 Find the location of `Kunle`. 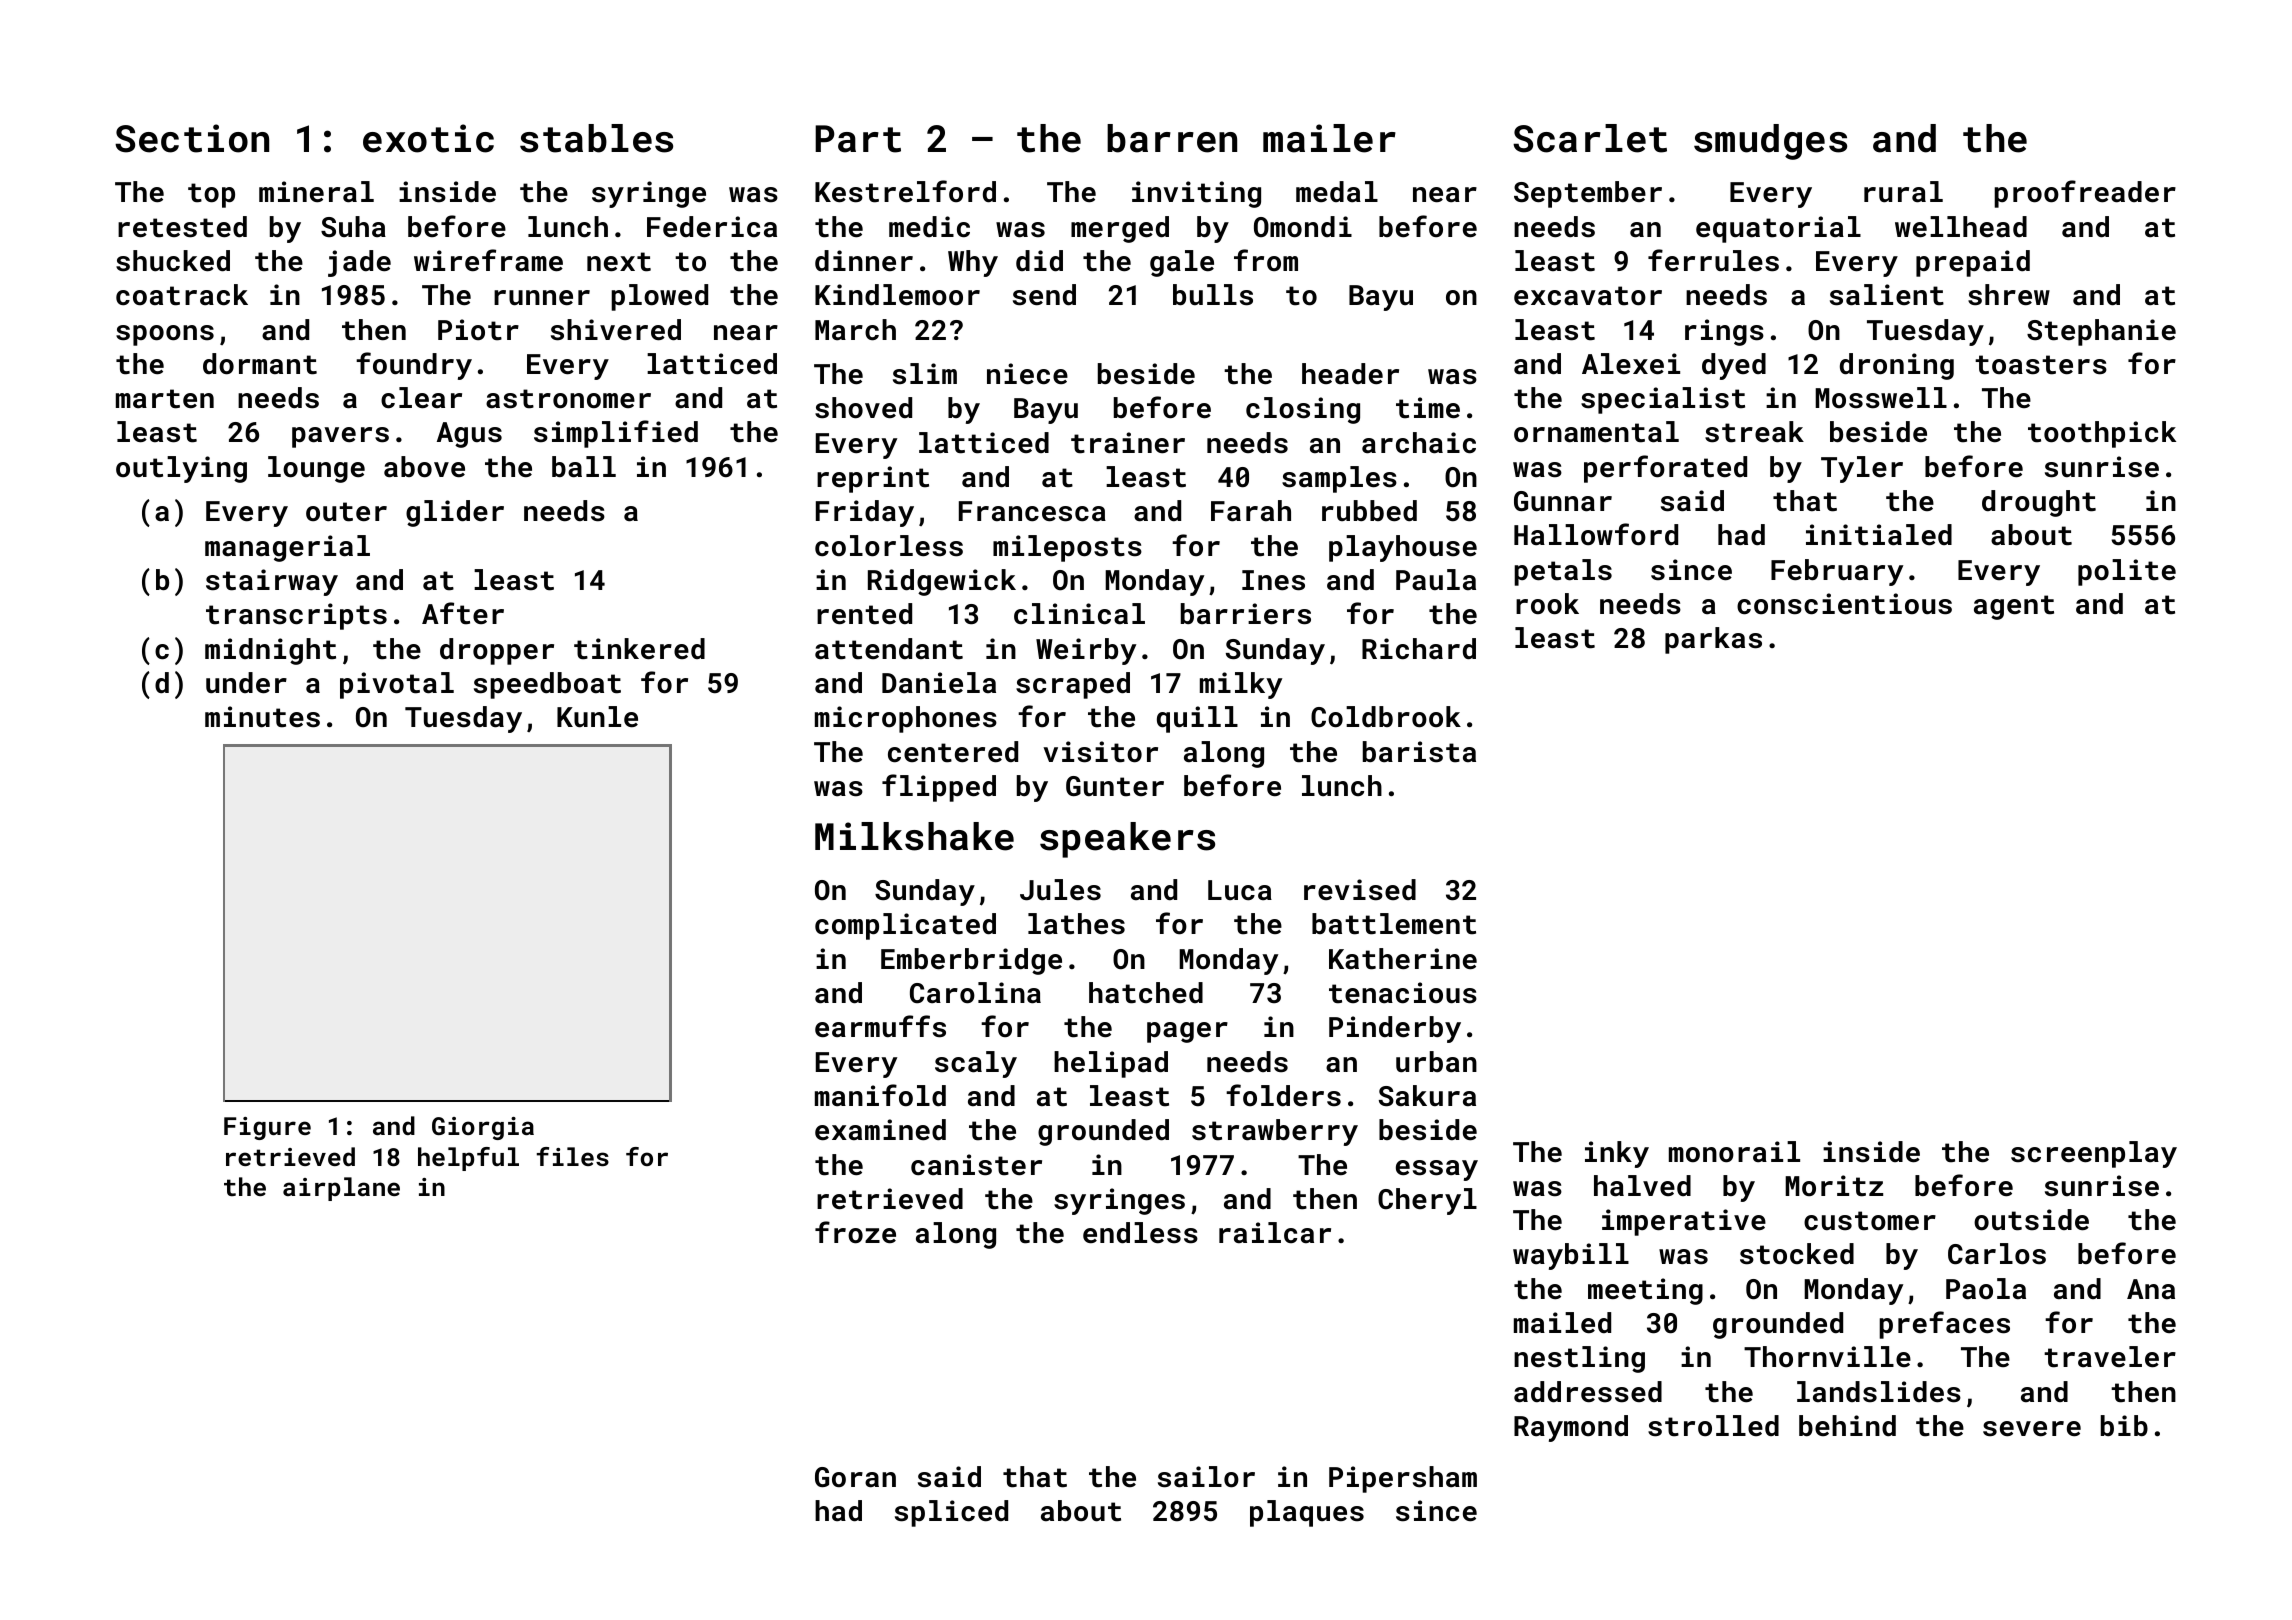

Kunle is located at coordinates (597, 717).
